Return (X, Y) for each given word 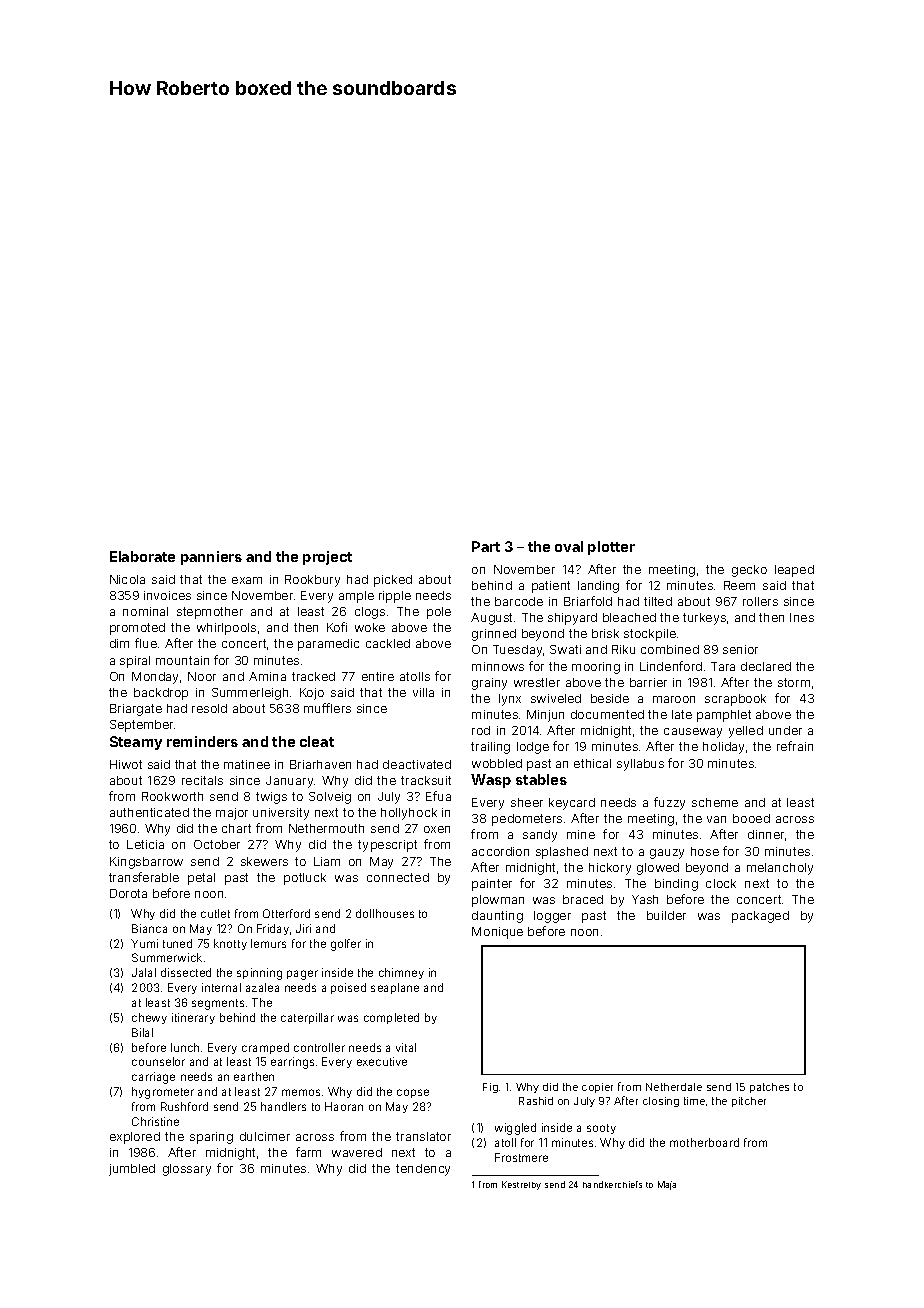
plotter (611, 548)
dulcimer (265, 1136)
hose (705, 851)
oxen (437, 829)
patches (769, 1088)
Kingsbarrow (146, 863)
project (327, 558)
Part (486, 546)
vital (406, 1047)
